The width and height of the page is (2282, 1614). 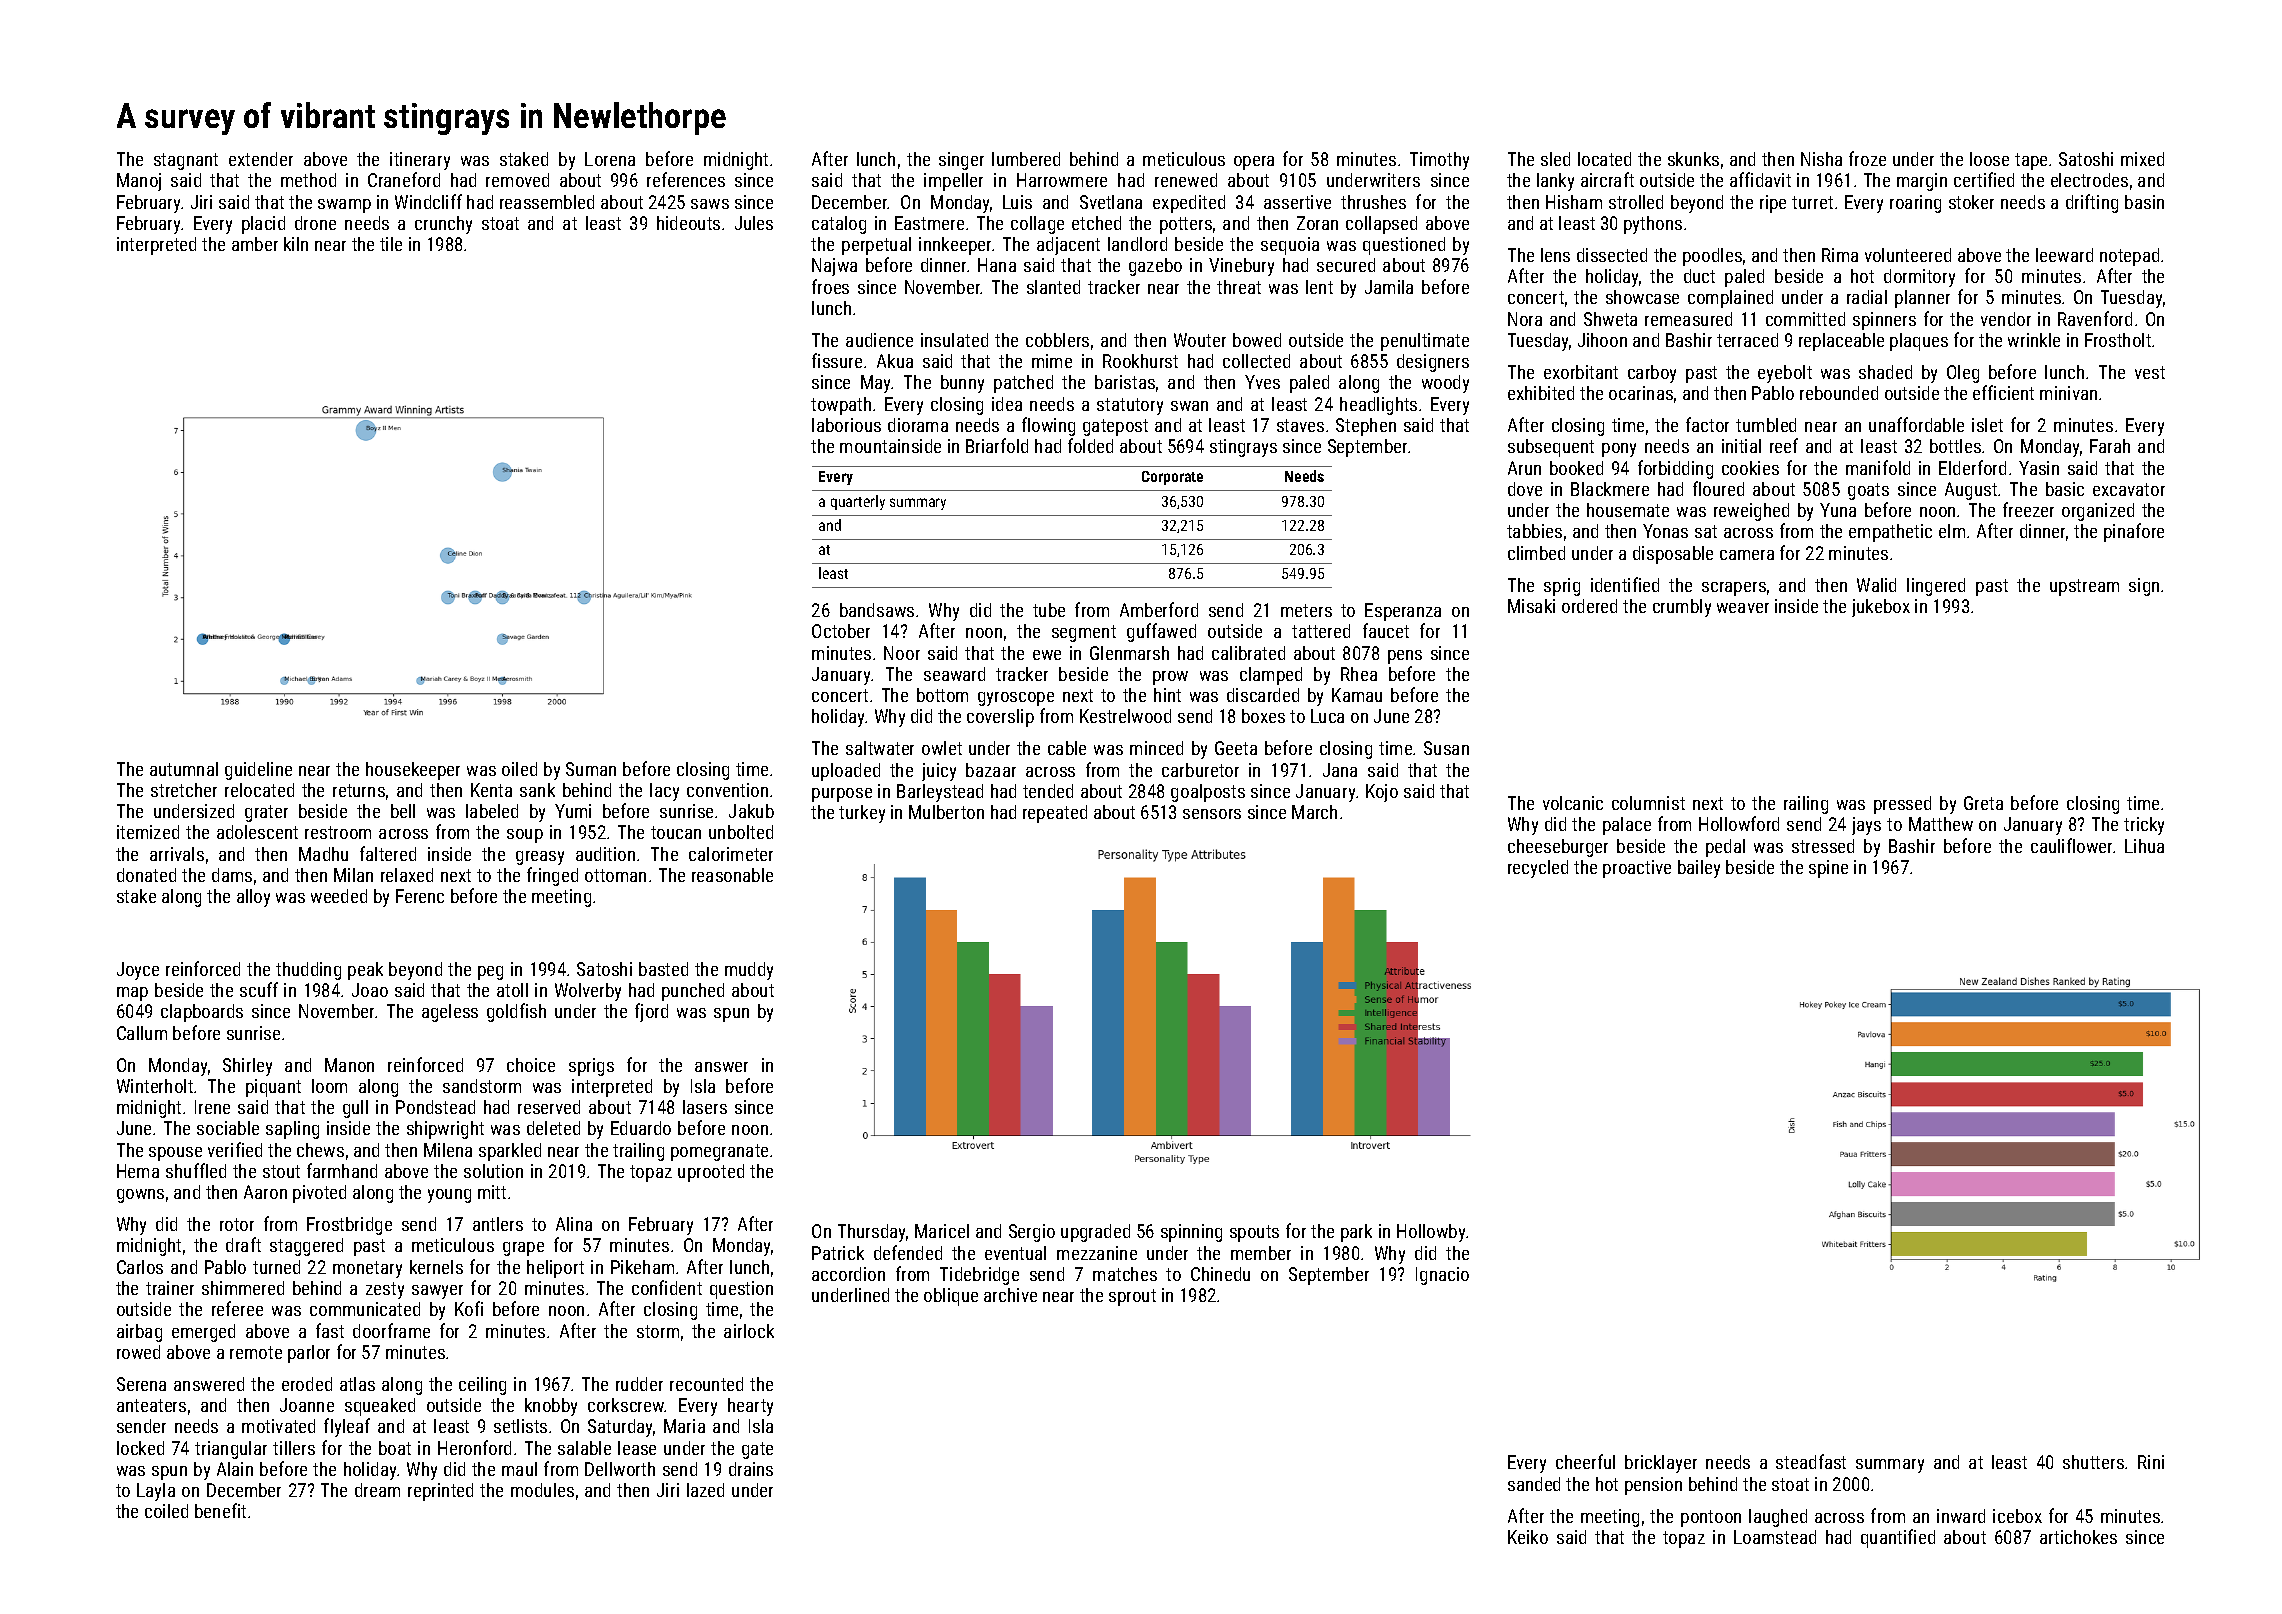 What do you see at coordinates (642, 1267) in the page?
I see `Pikeham` at bounding box center [642, 1267].
